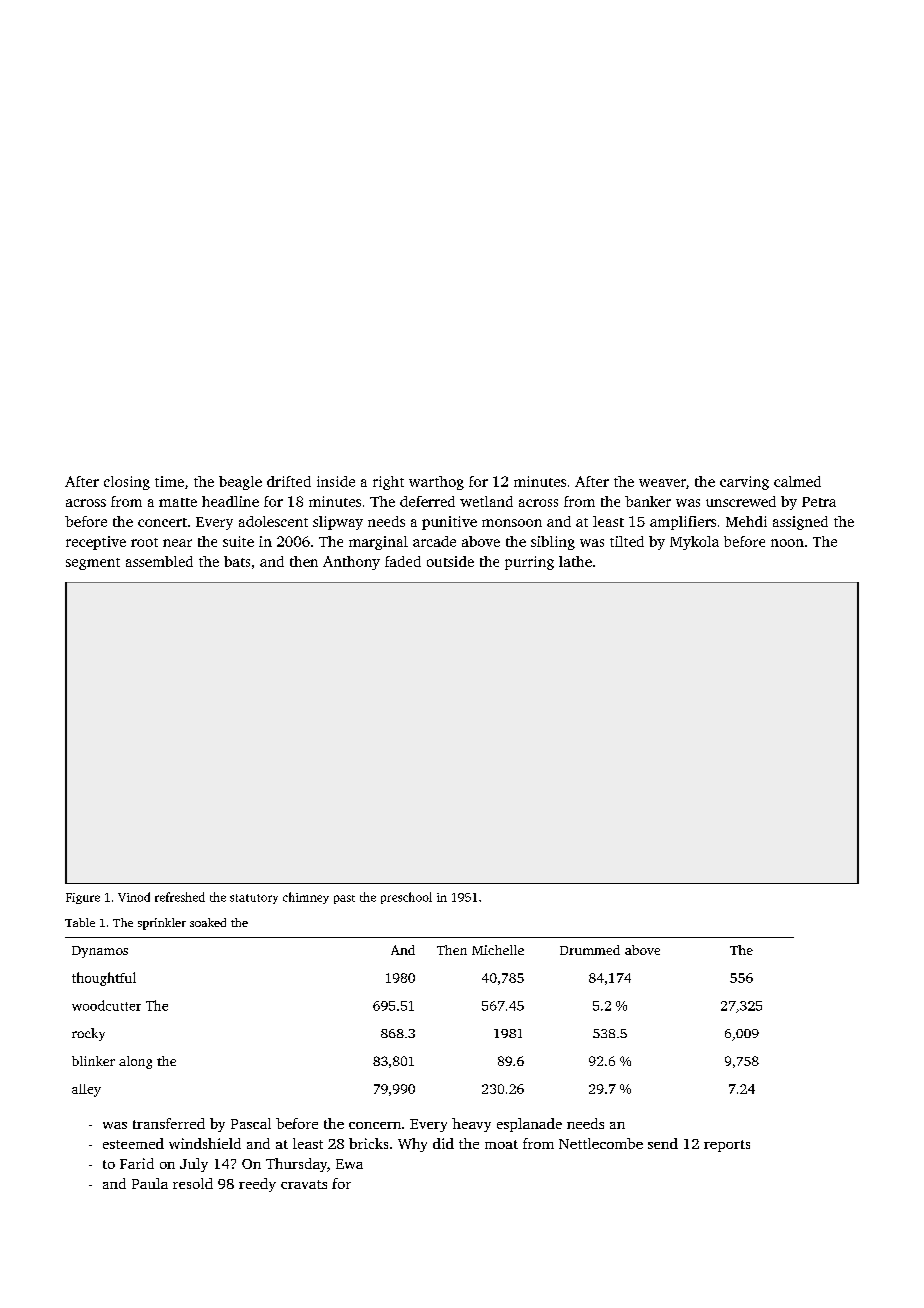 This image has height=1308, width=924. What do you see at coordinates (498, 950) in the image?
I see `Michelle` at bounding box center [498, 950].
